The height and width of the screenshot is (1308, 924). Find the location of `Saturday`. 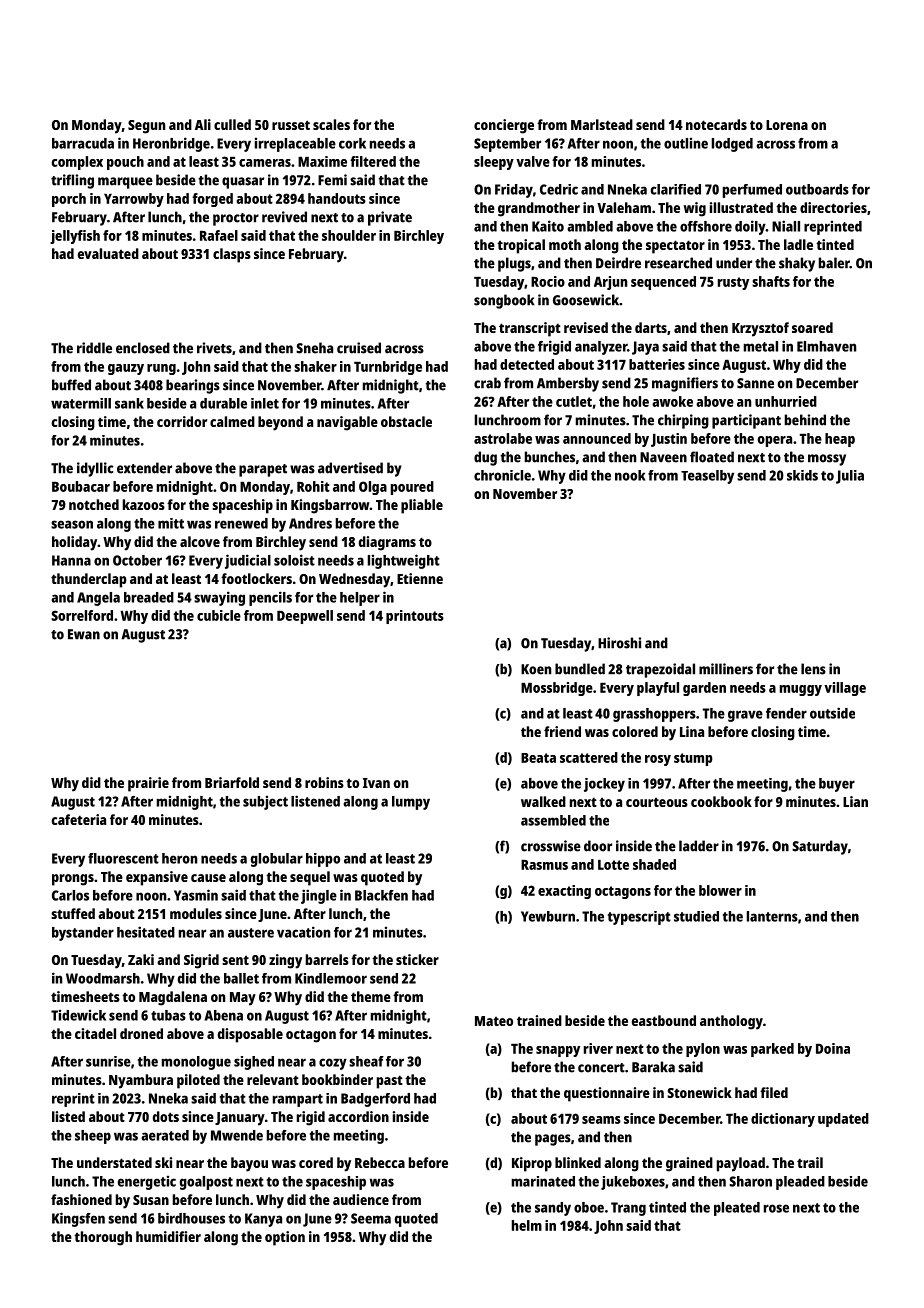

Saturday is located at coordinates (820, 847).
